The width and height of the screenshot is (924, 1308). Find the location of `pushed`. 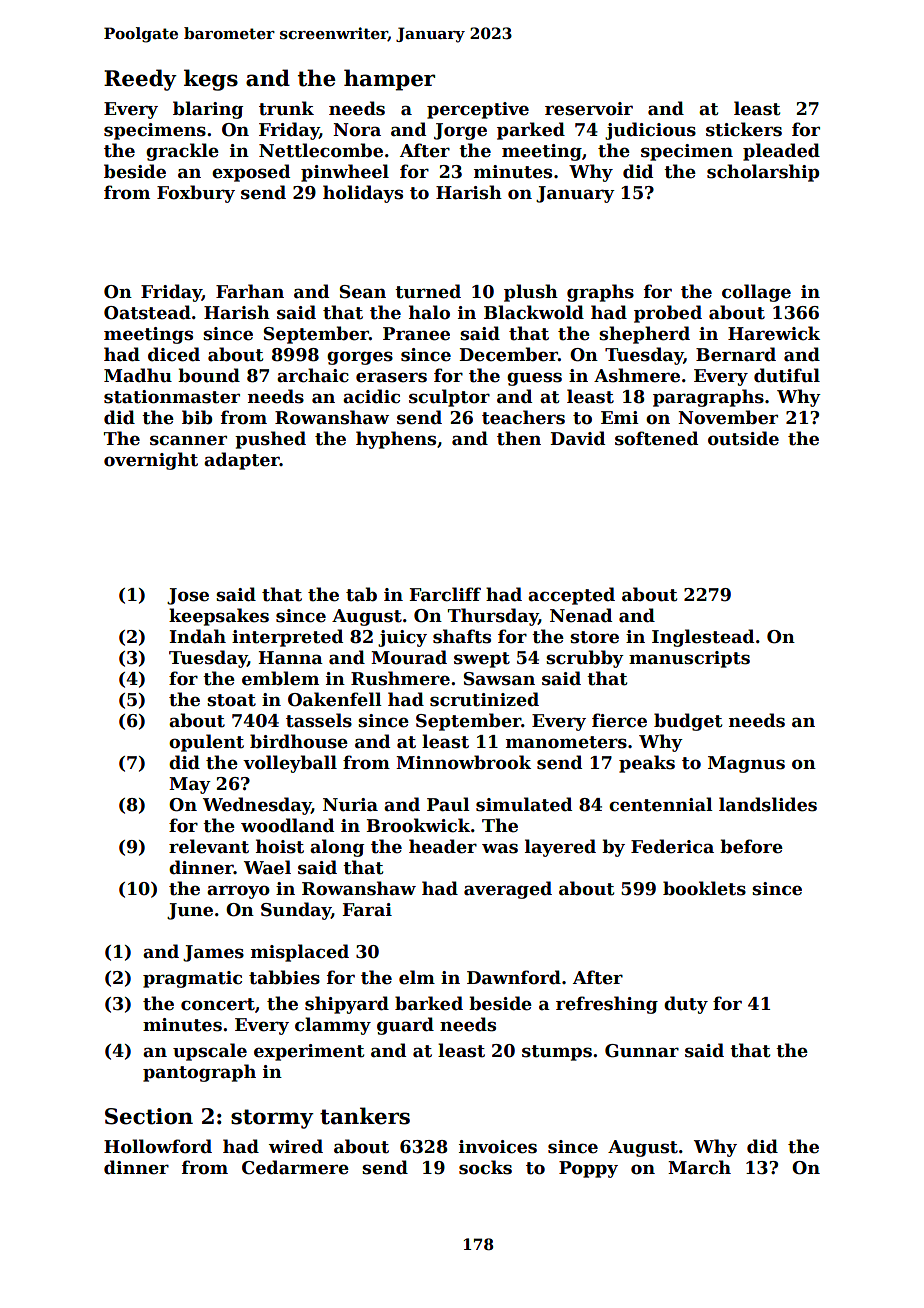

pushed is located at coordinates (270, 440).
